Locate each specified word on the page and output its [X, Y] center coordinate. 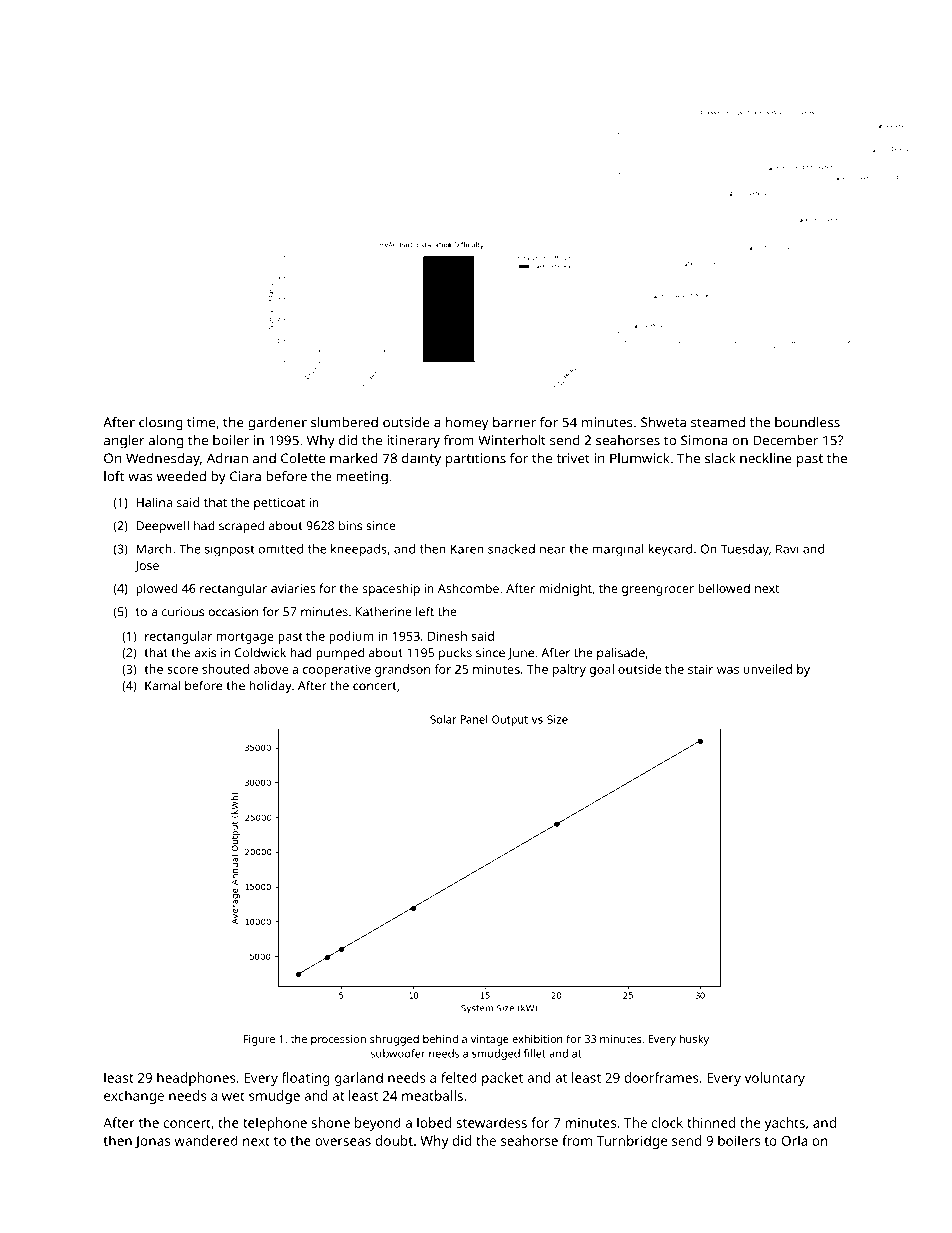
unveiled [767, 669]
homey [467, 424]
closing [161, 424]
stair [700, 669]
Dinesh [447, 636]
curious [183, 612]
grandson [402, 670]
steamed [718, 422]
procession [338, 1040]
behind [440, 1038]
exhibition [537, 1038]
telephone [275, 1124]
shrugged [394, 1040]
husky [694, 1040]
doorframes [662, 1077]
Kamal [162, 685]
